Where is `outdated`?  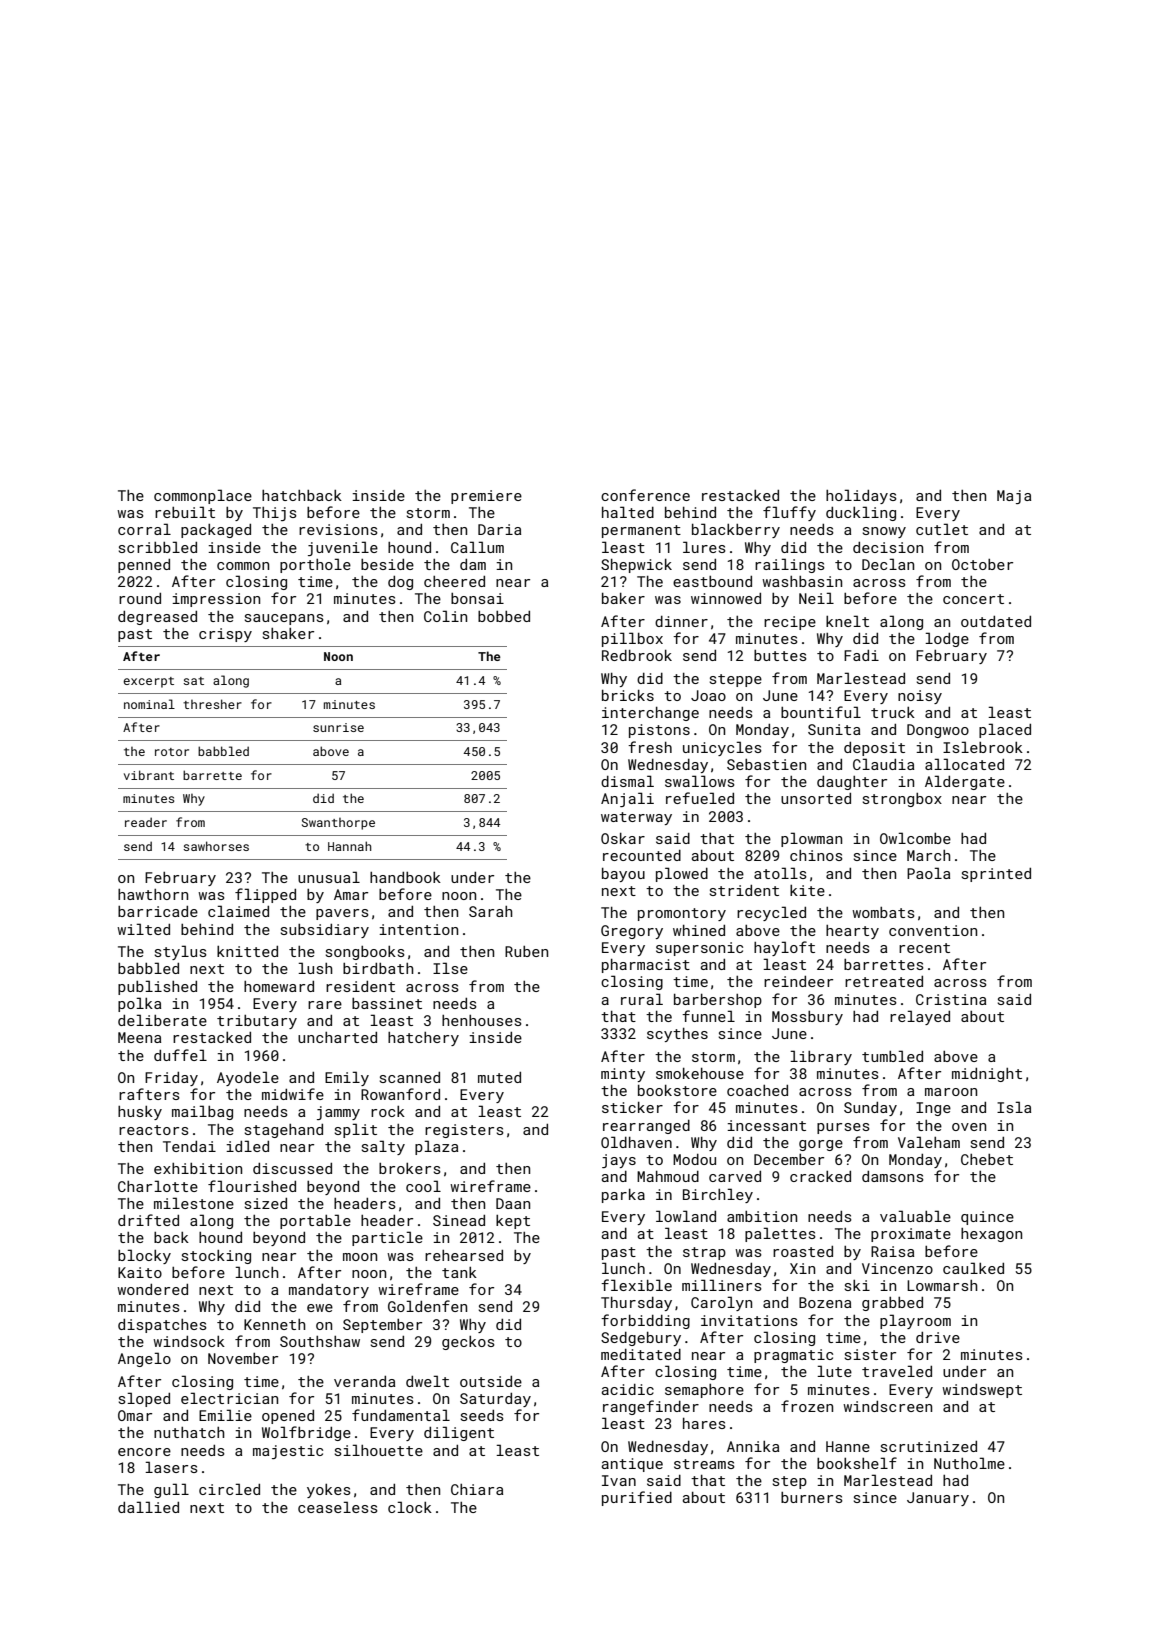
outdated is located at coordinates (996, 621).
